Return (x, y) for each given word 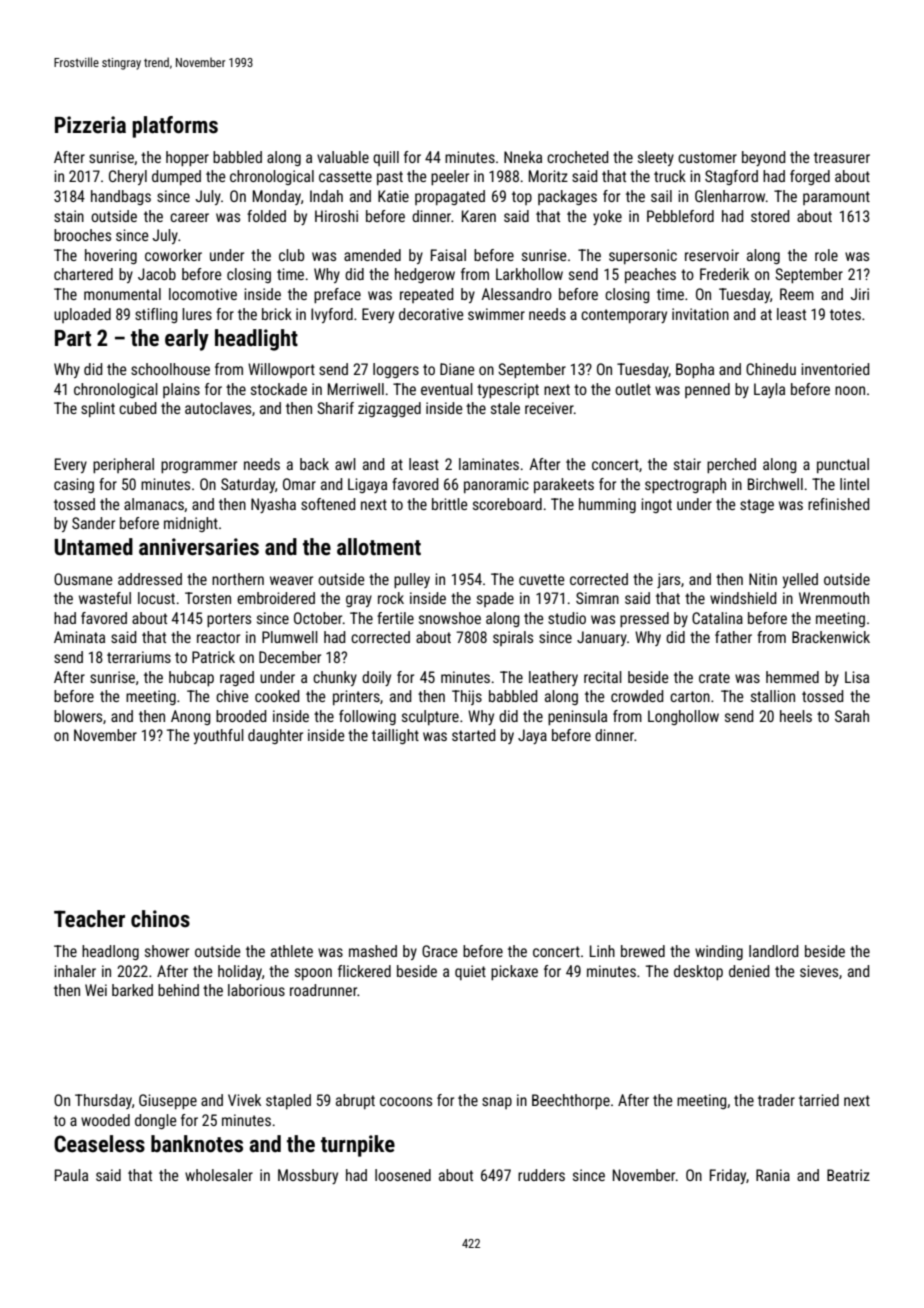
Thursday (103, 1101)
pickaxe (514, 972)
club (291, 255)
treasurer (842, 157)
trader (776, 1100)
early (187, 340)
